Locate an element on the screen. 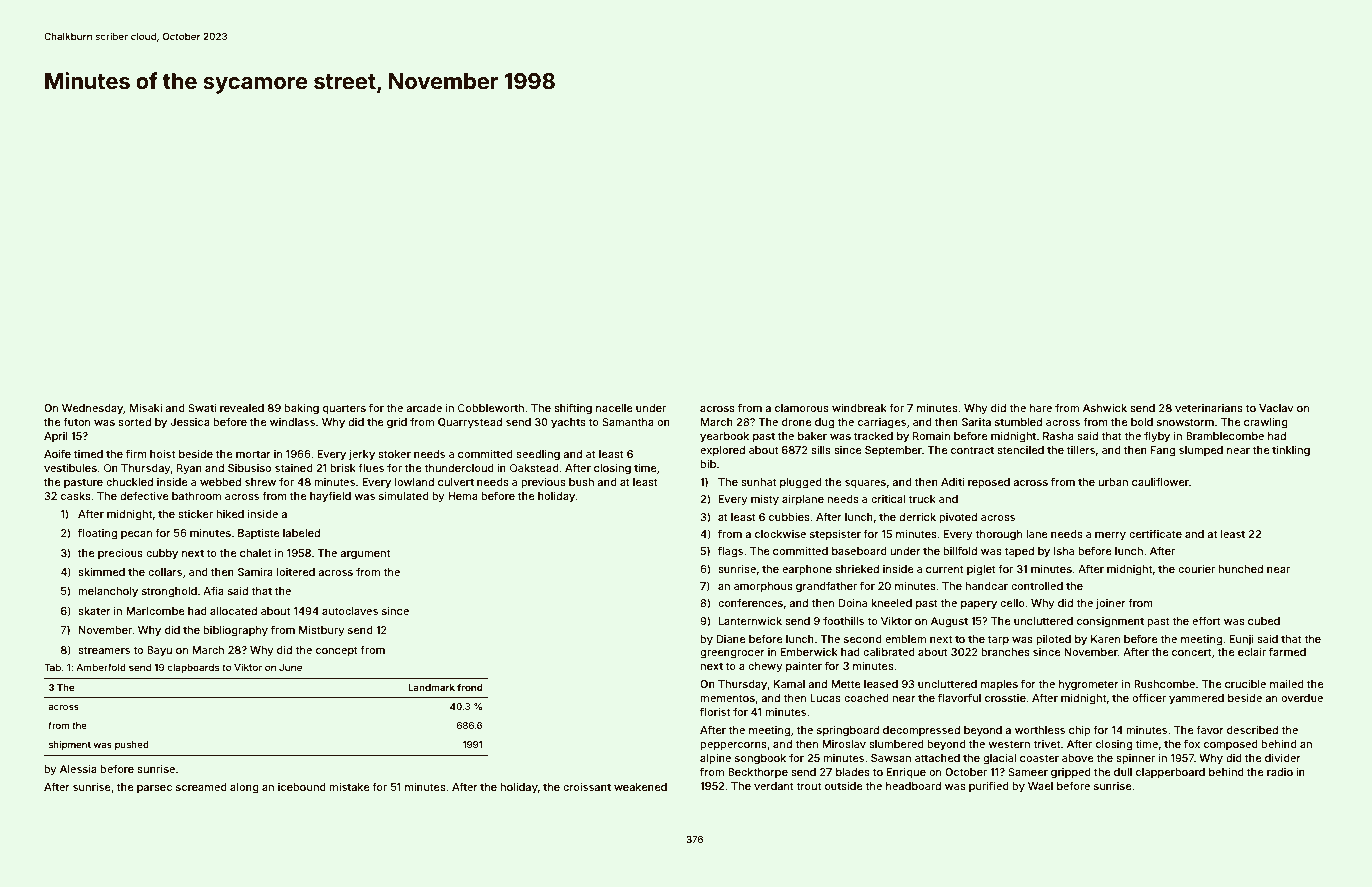  Landmark is located at coordinates (431, 687).
